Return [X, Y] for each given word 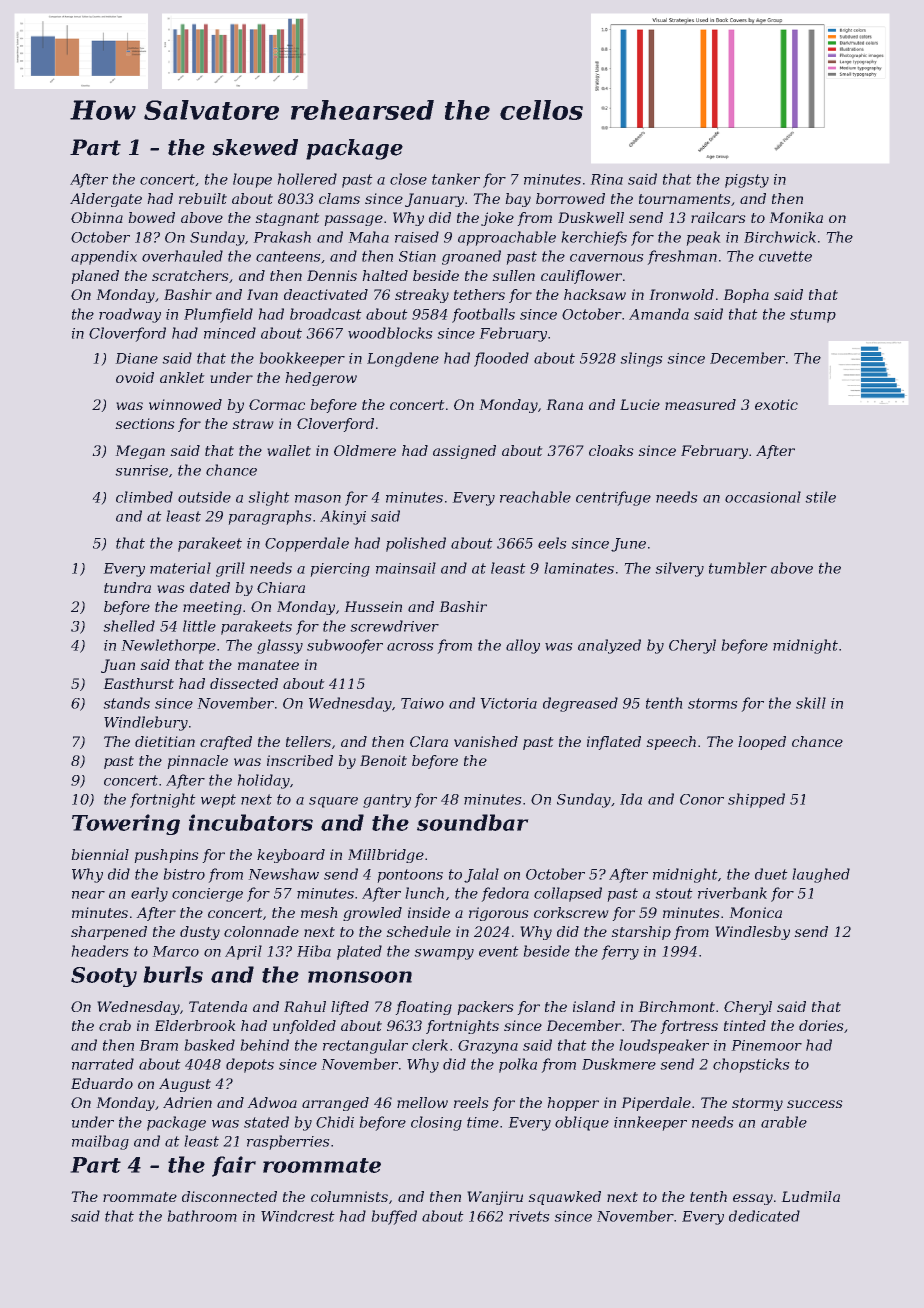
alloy [523, 646]
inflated [614, 743]
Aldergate [106, 200]
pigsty [747, 181]
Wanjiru [495, 1198]
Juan [118, 666]
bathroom [202, 1216]
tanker [456, 179]
